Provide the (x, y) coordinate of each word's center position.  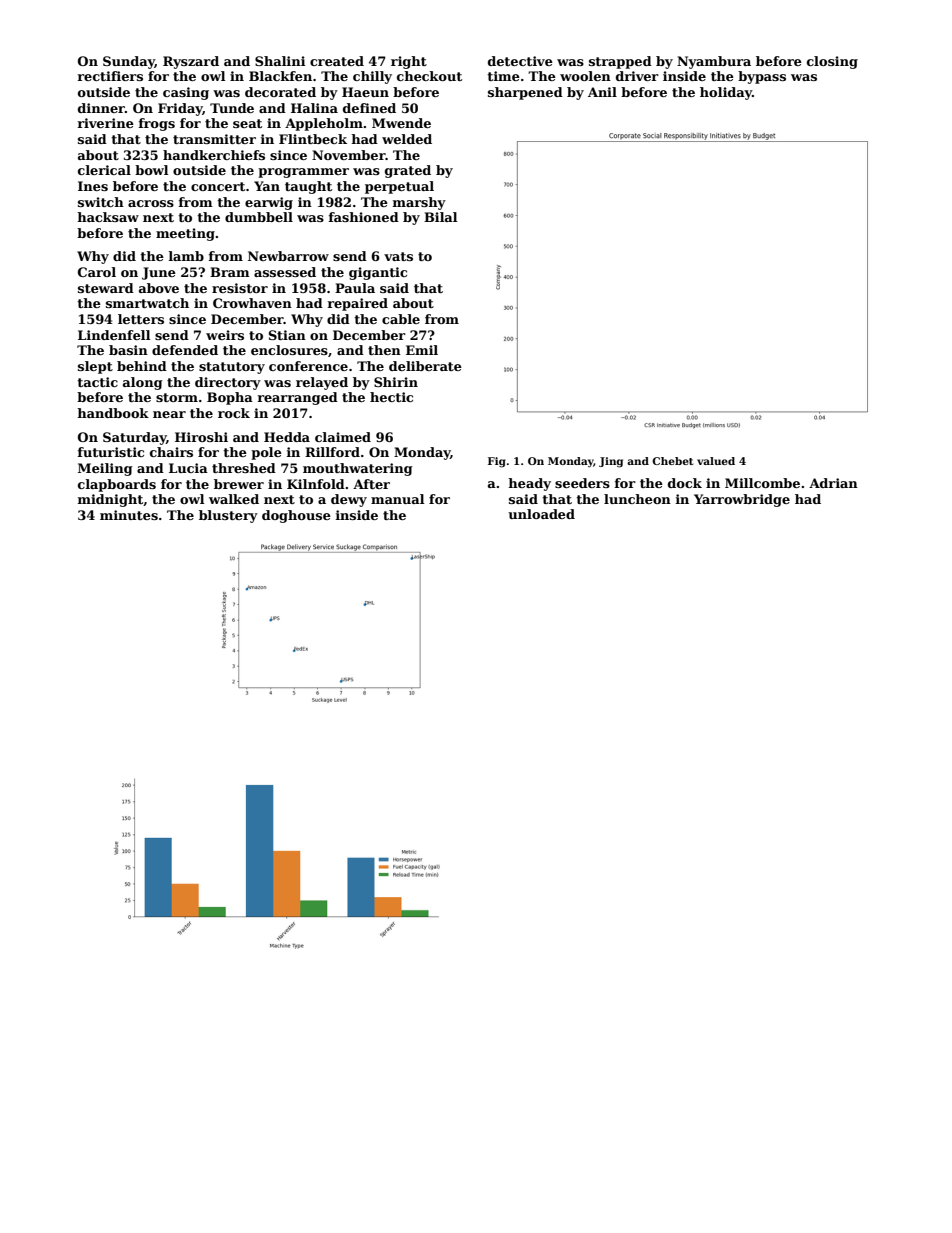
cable (401, 319)
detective (520, 61)
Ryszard (191, 62)
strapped (620, 62)
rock (234, 413)
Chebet (672, 461)
